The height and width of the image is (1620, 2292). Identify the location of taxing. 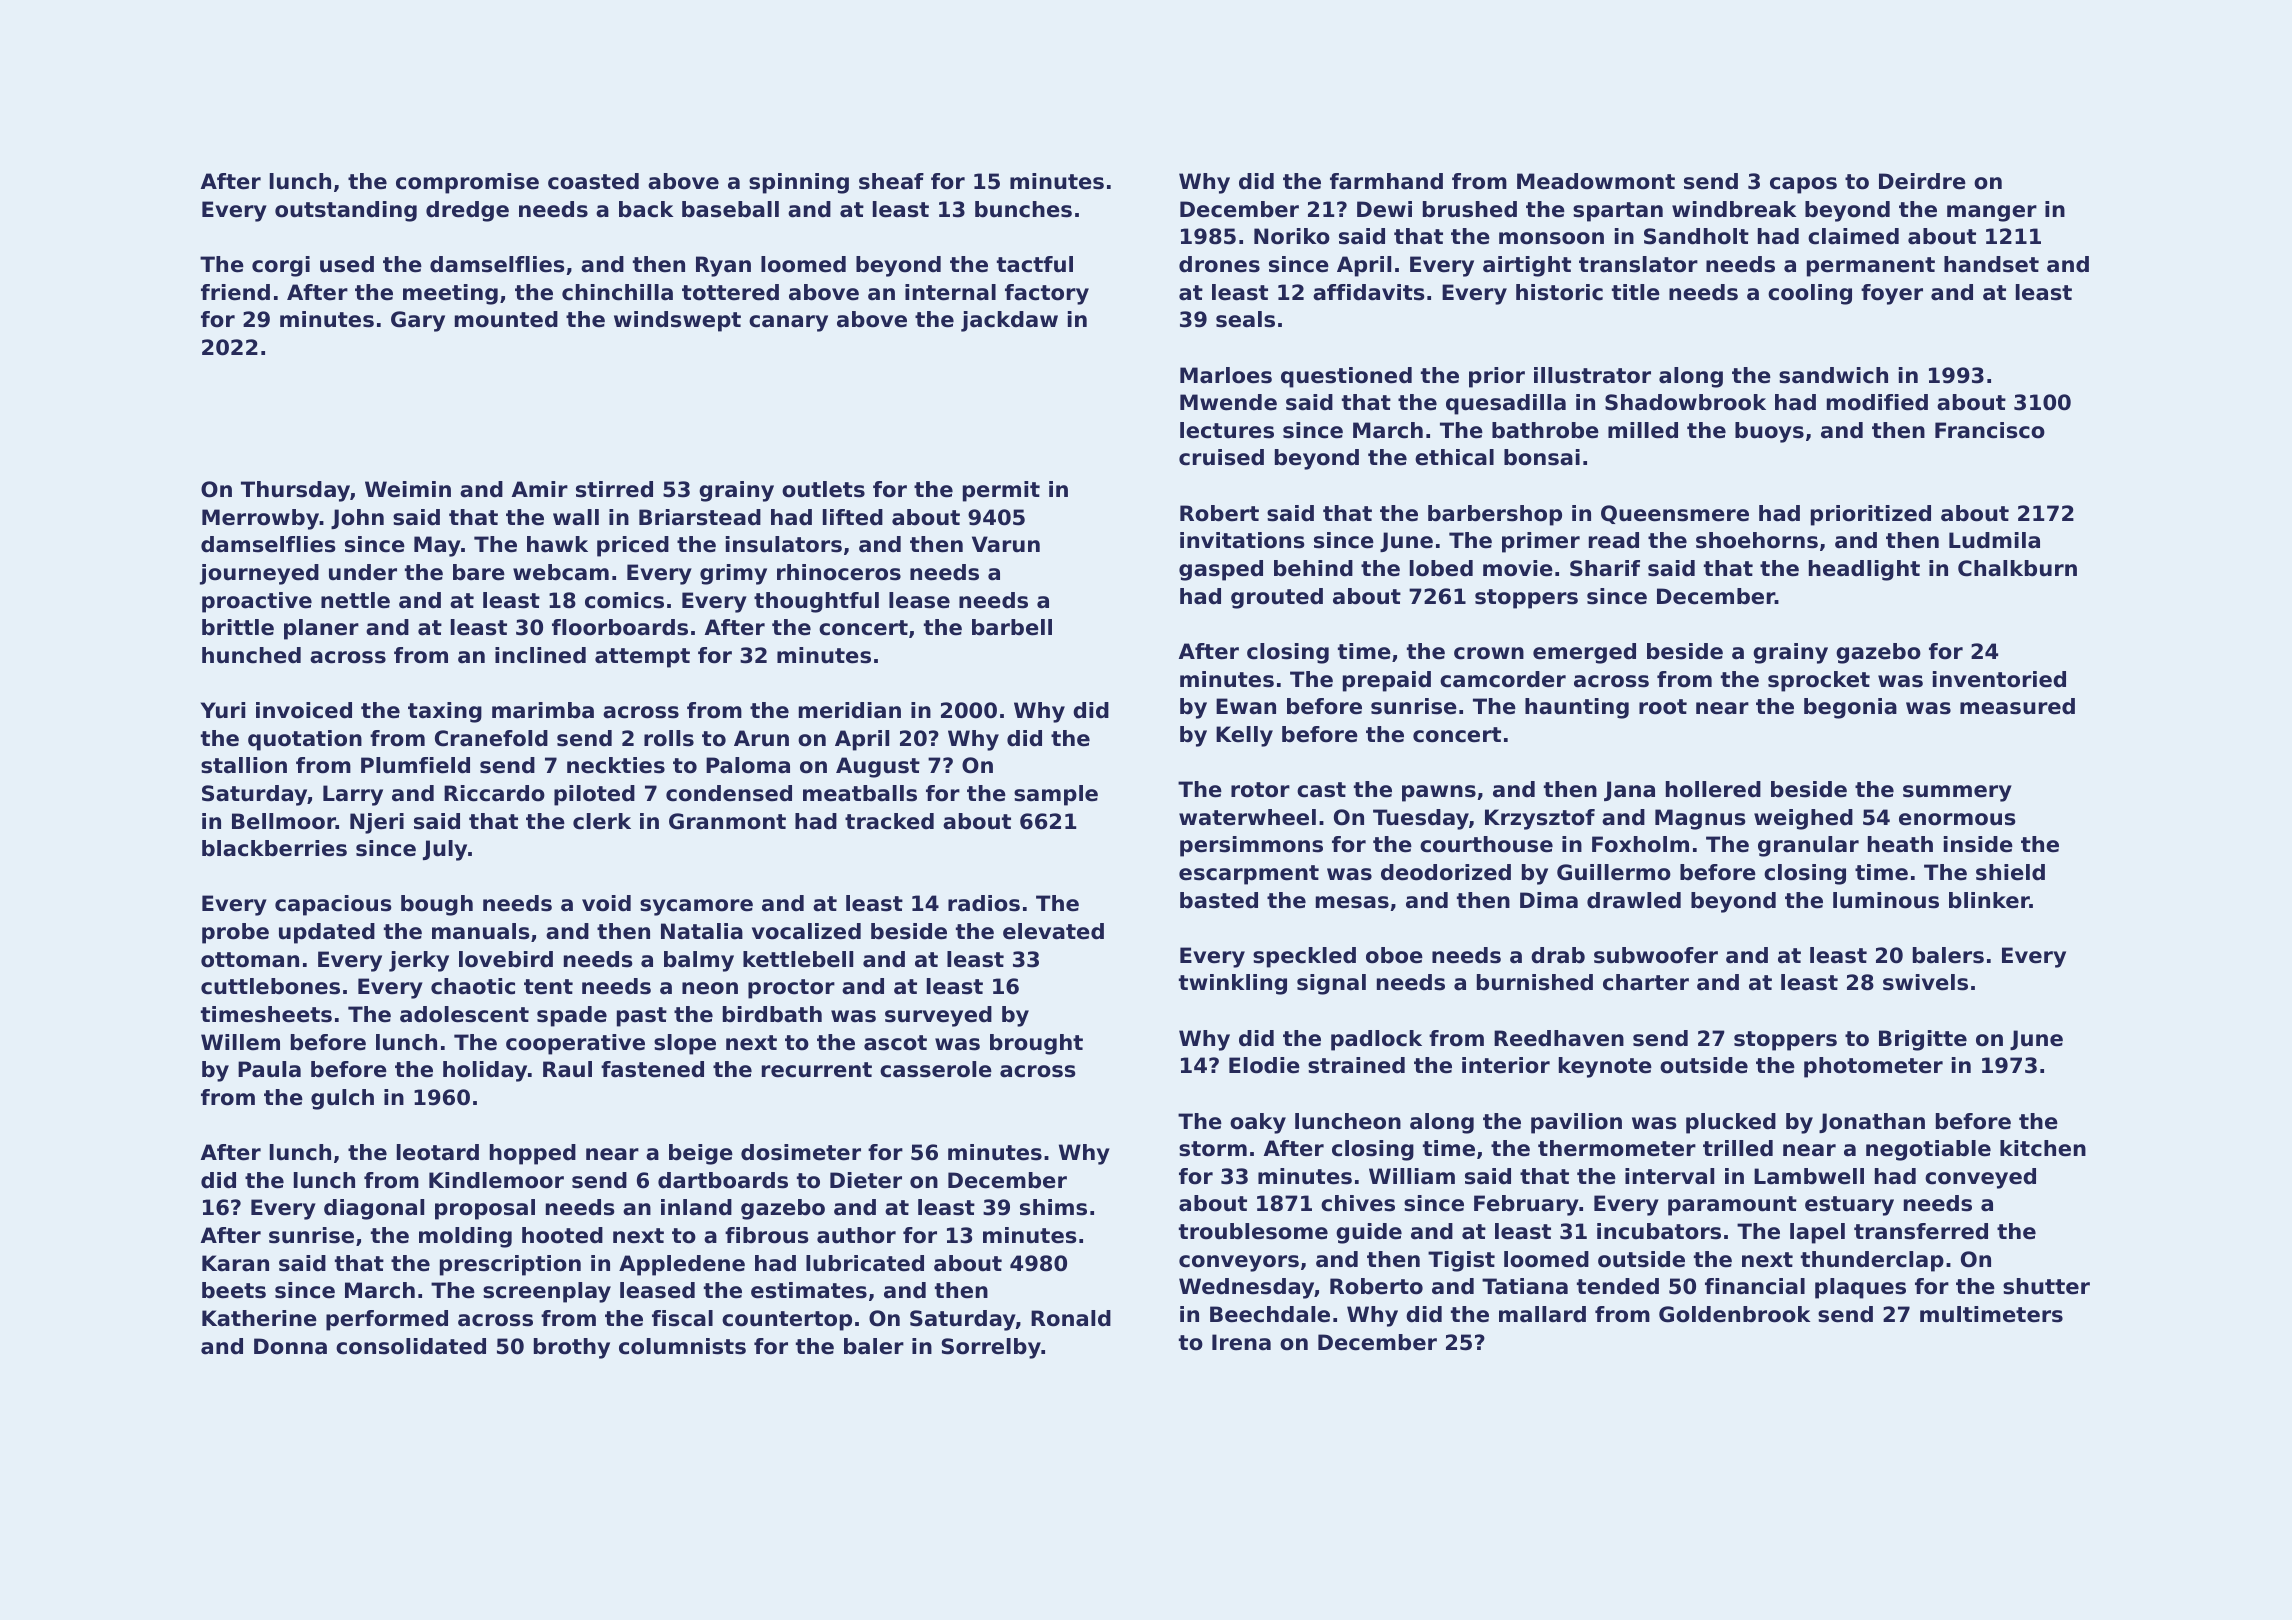
(445, 712).
